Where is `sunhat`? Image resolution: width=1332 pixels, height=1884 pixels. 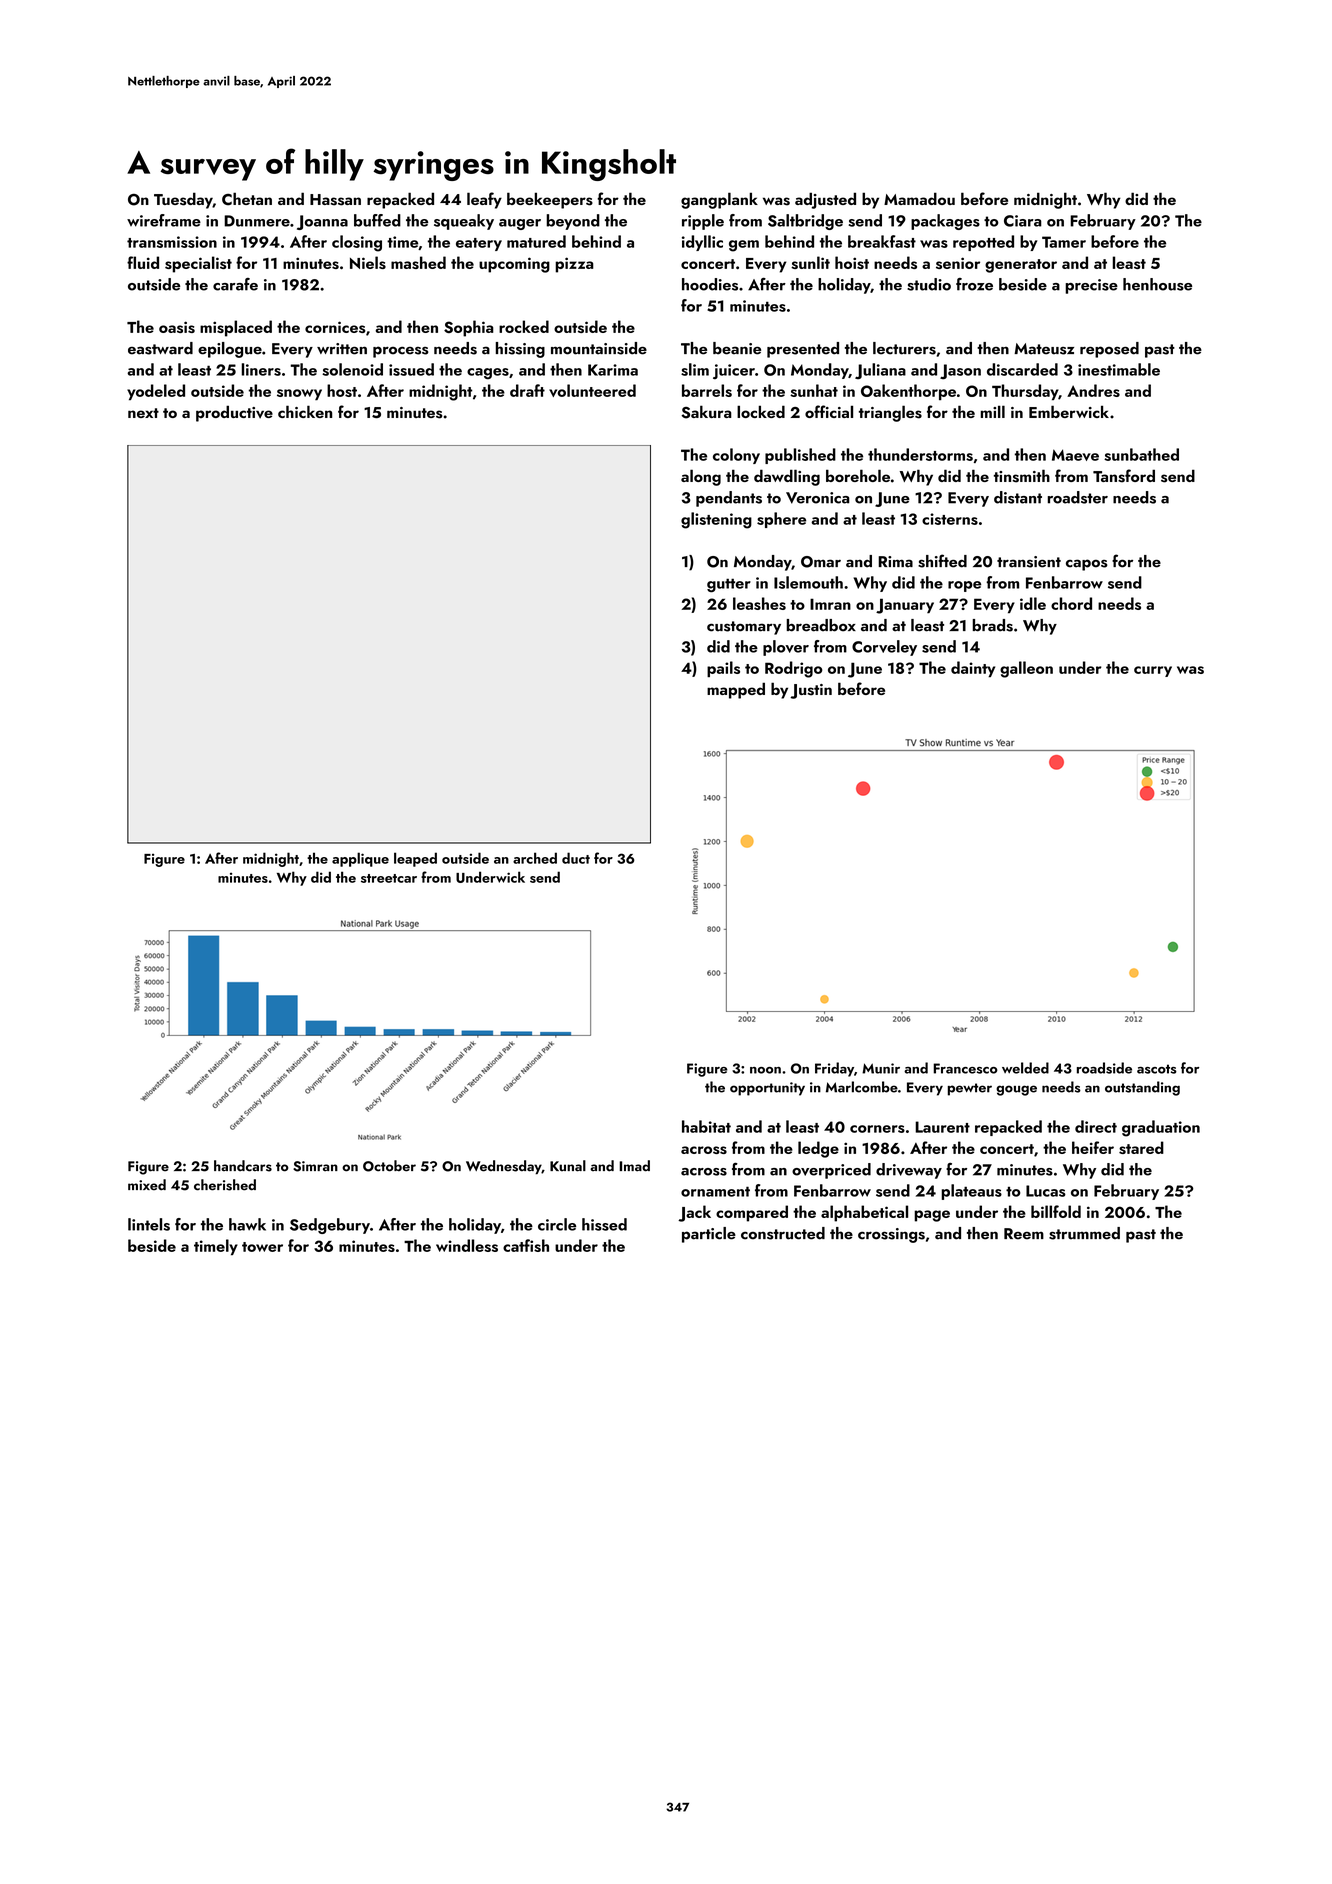
sunhat is located at coordinates (814, 390).
